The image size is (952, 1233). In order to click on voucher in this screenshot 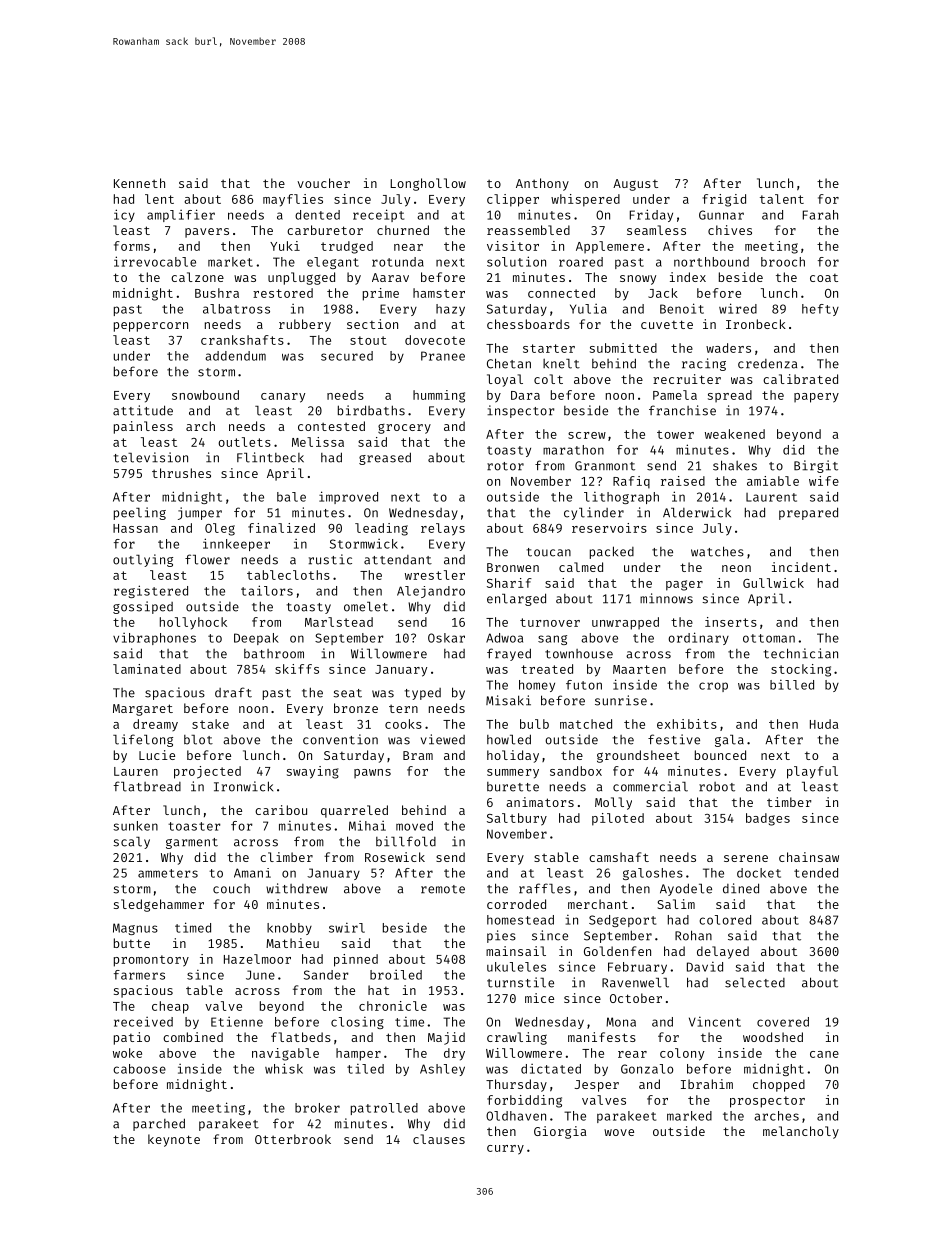, I will do `click(323, 183)`.
